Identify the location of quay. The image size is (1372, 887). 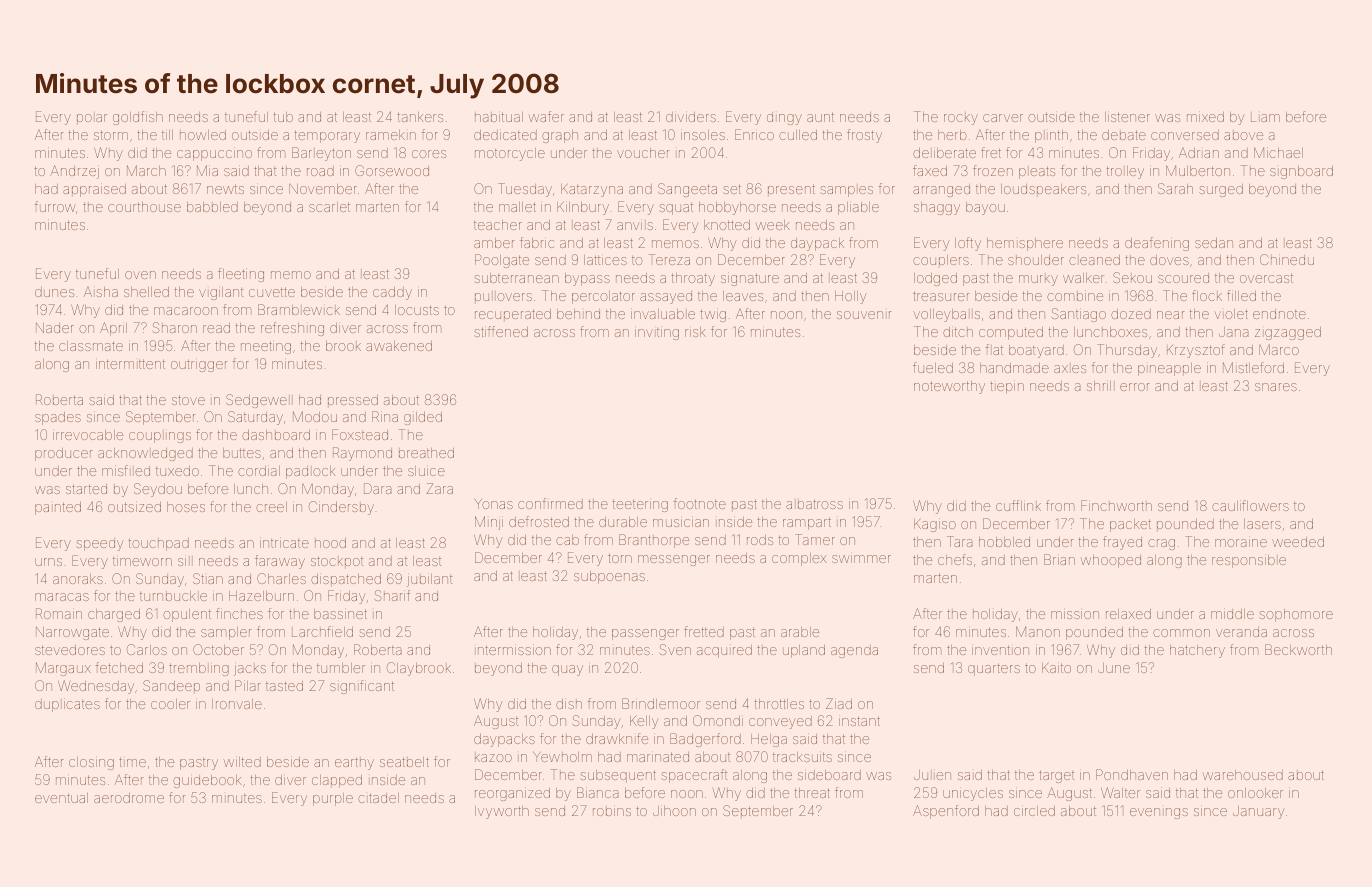
(567, 670).
